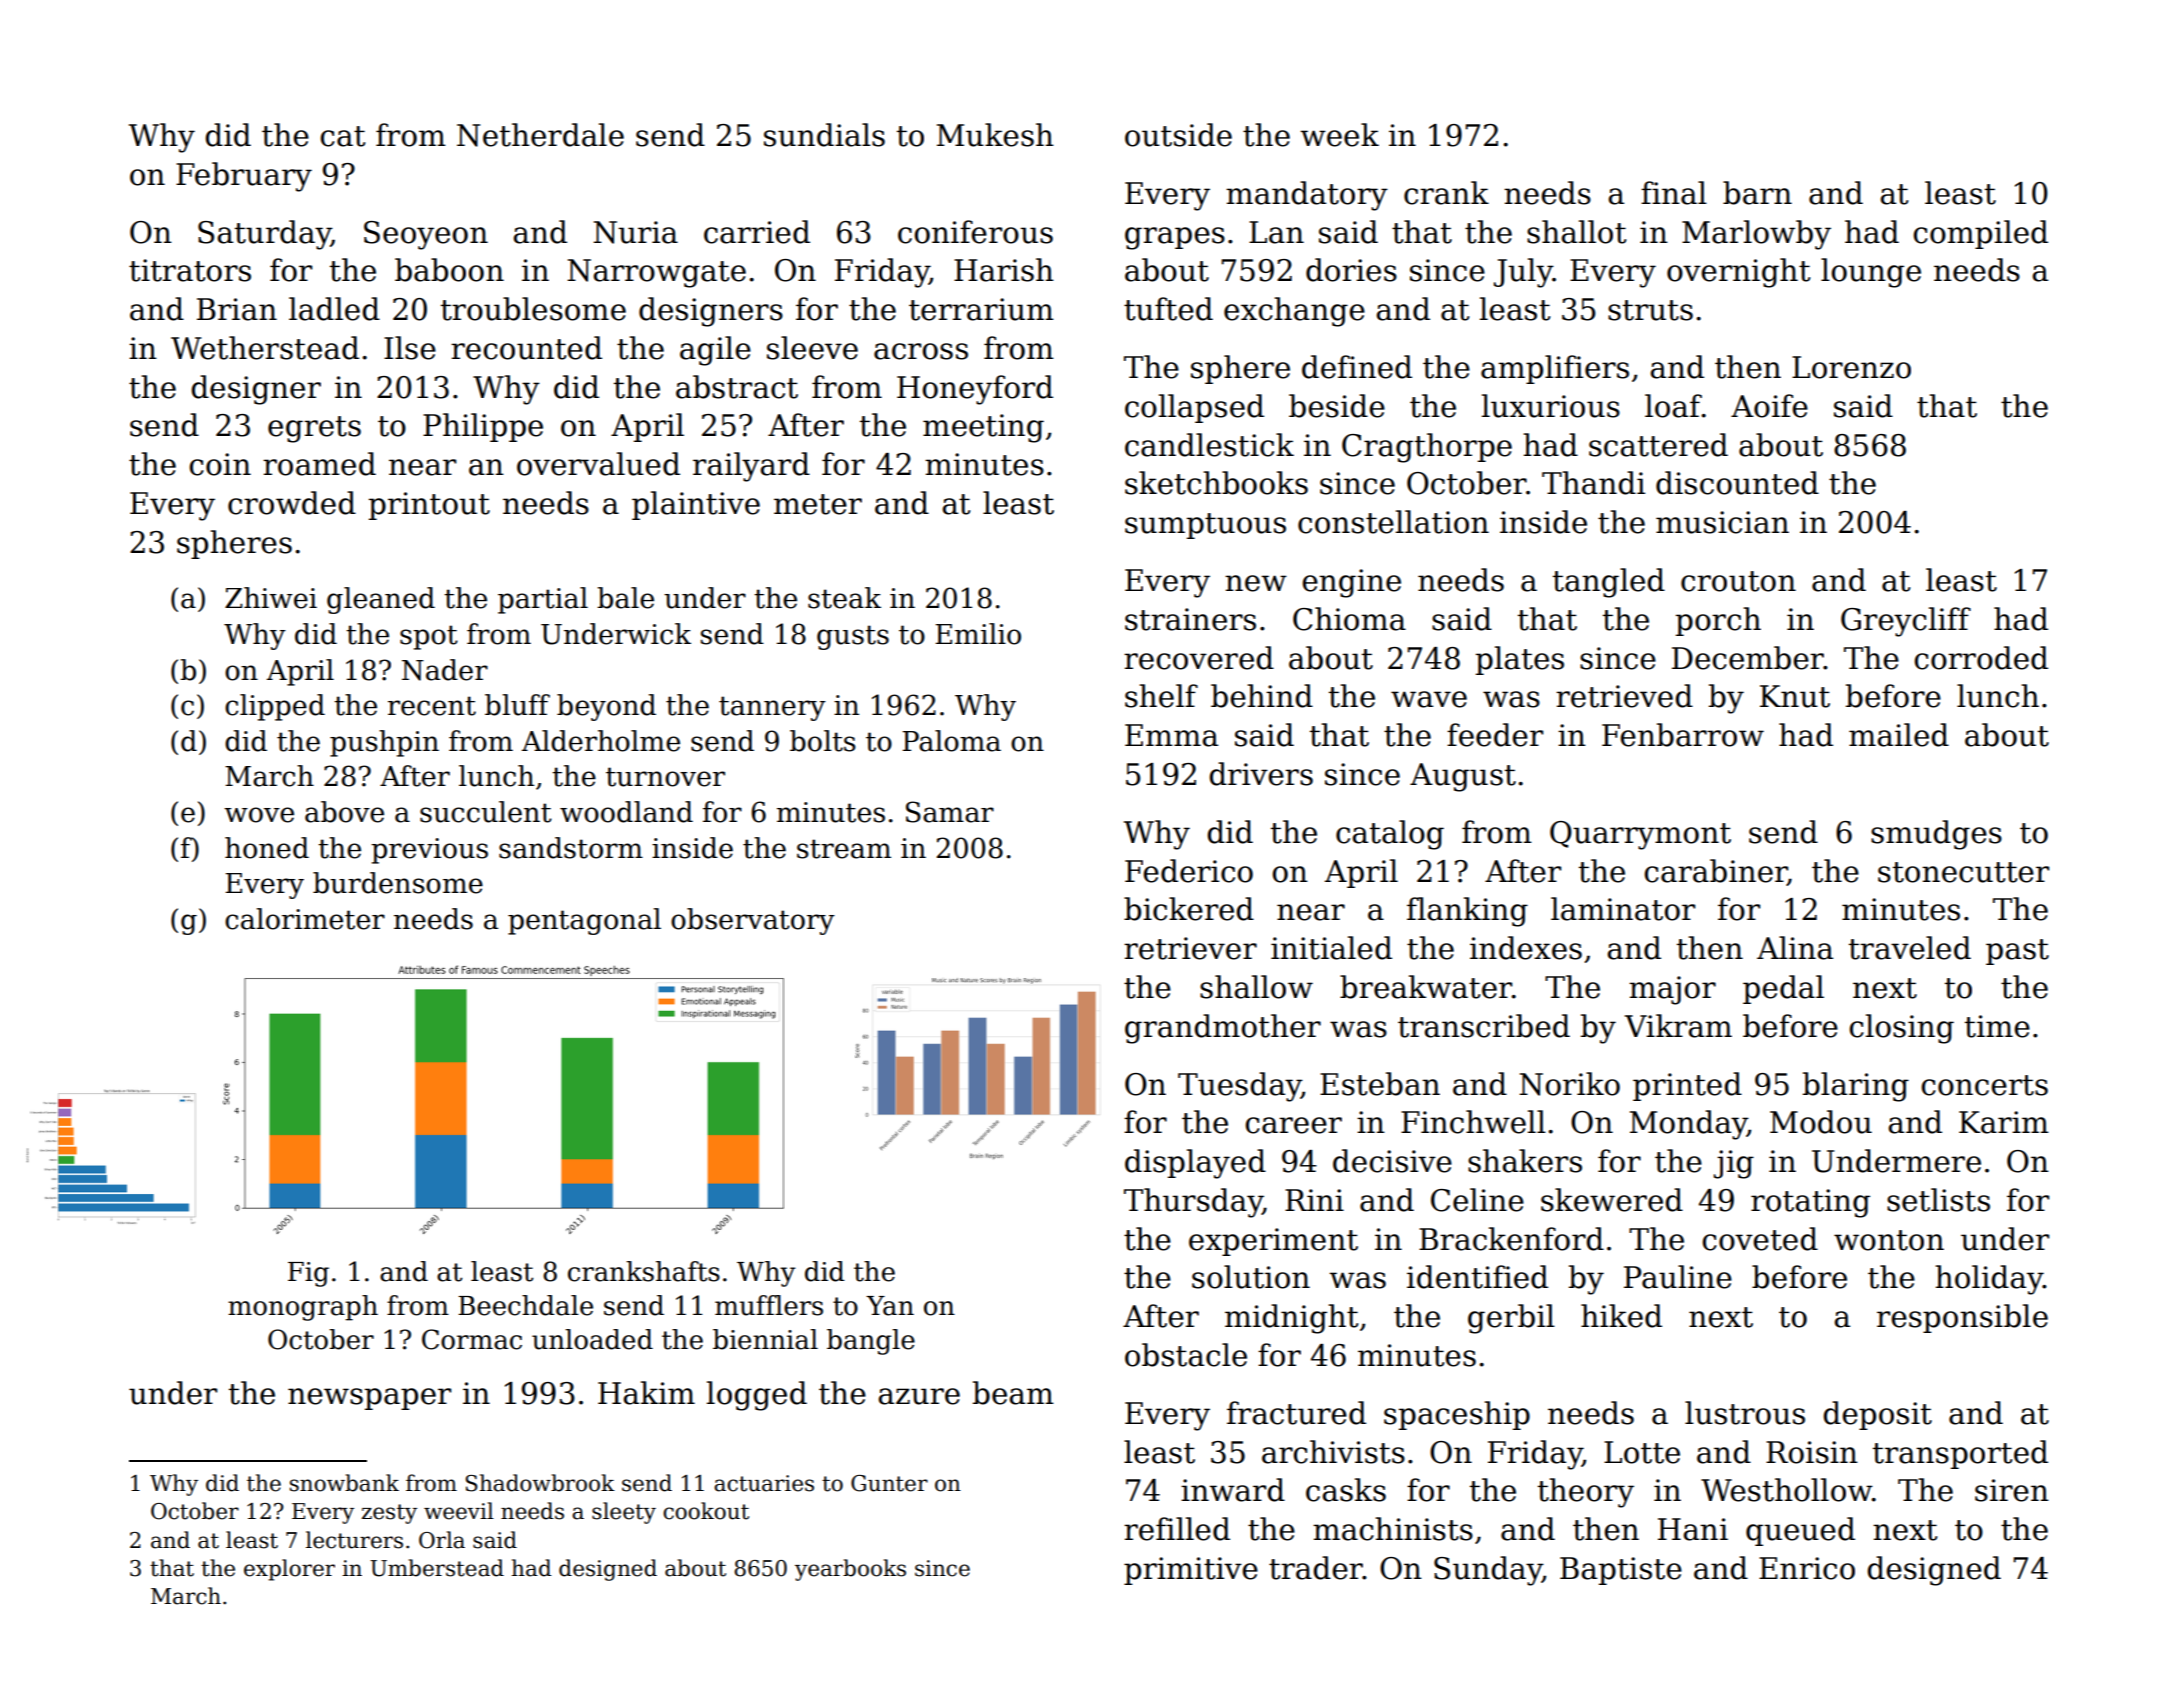 The height and width of the document is (1683, 2178). I want to click on abstract, so click(737, 387).
